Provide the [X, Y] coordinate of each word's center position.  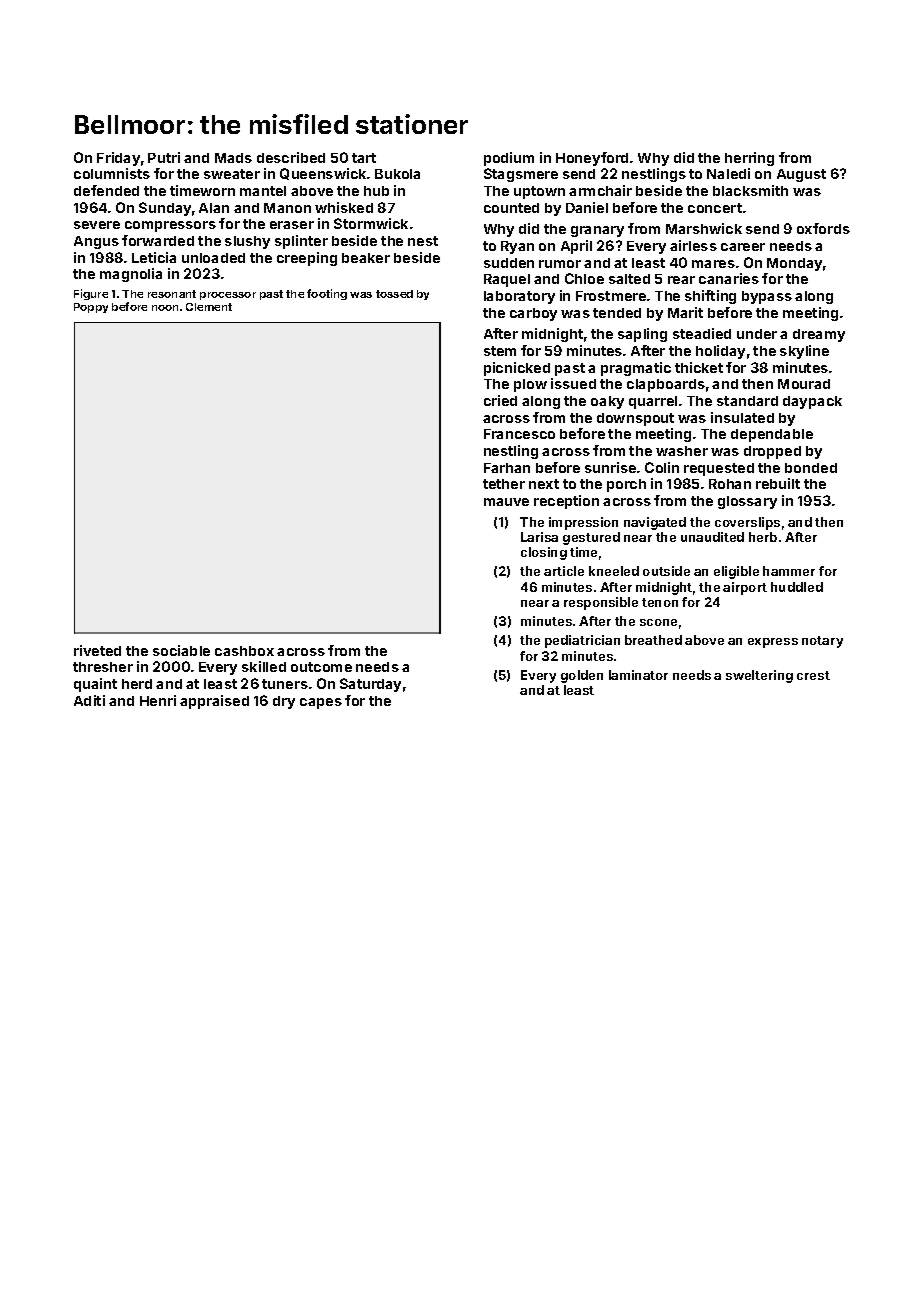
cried [500, 400]
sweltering [759, 676]
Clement [209, 307]
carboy [533, 314]
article [564, 571]
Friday [118, 159]
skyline [804, 352]
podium [509, 159]
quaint [95, 685]
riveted [97, 650]
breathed [653, 640]
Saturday [370, 685]
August [801, 175]
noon [165, 308]
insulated [742, 417]
